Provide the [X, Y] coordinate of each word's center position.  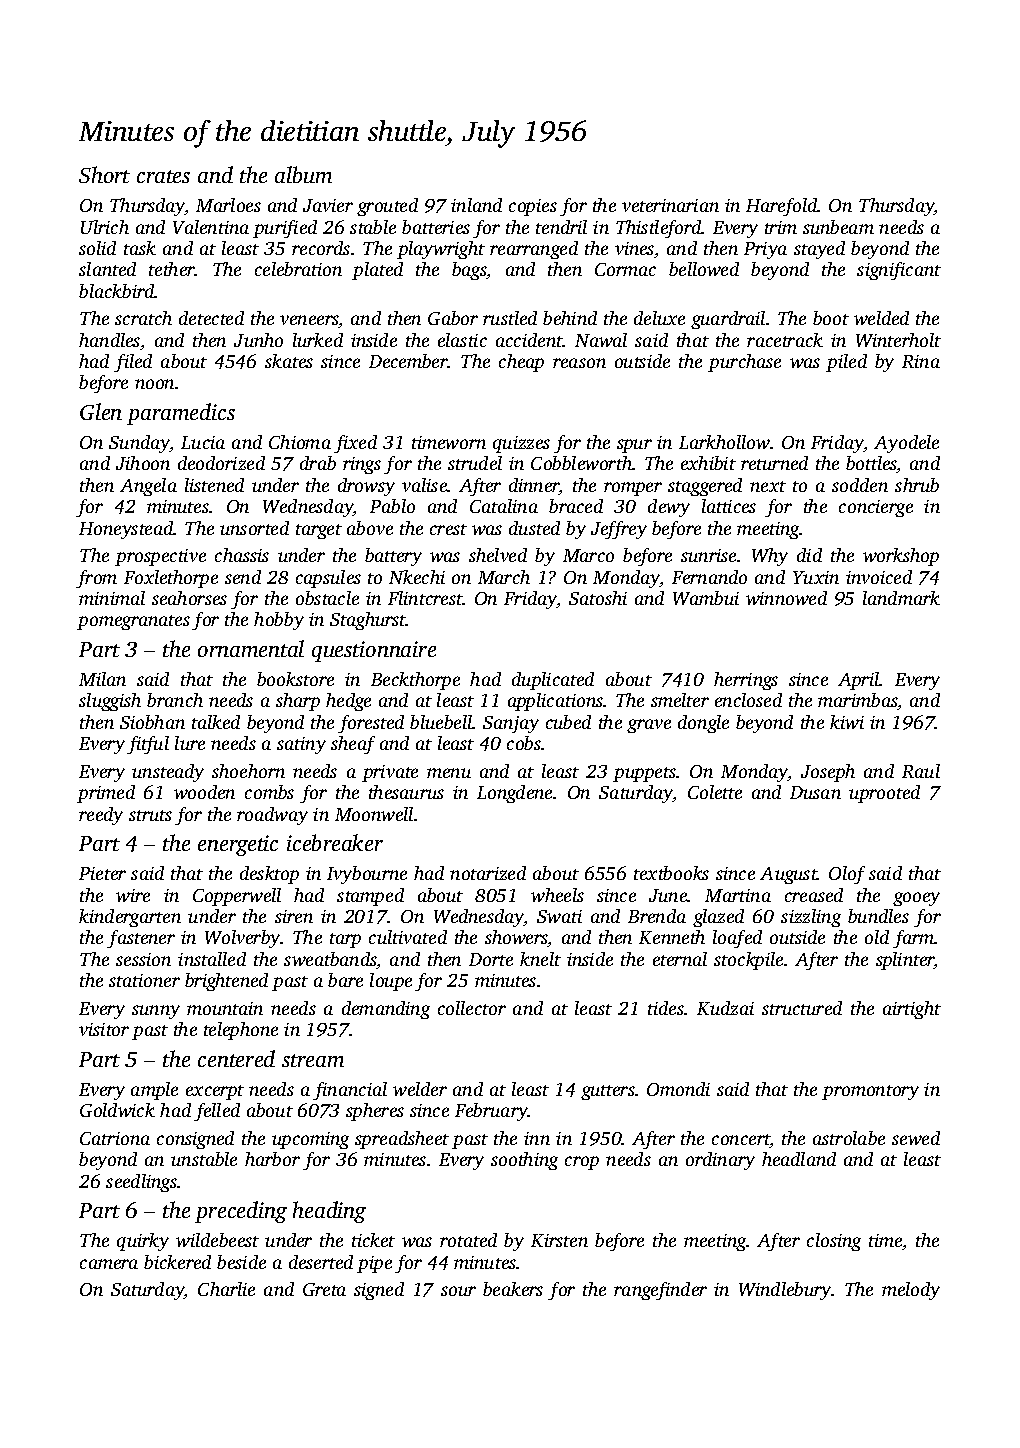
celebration [298, 269]
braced [576, 506]
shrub [917, 485]
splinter [905, 961]
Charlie [226, 1289]
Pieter [102, 873]
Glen [101, 411]
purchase [744, 363]
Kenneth [672, 937]
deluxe [659, 318]
